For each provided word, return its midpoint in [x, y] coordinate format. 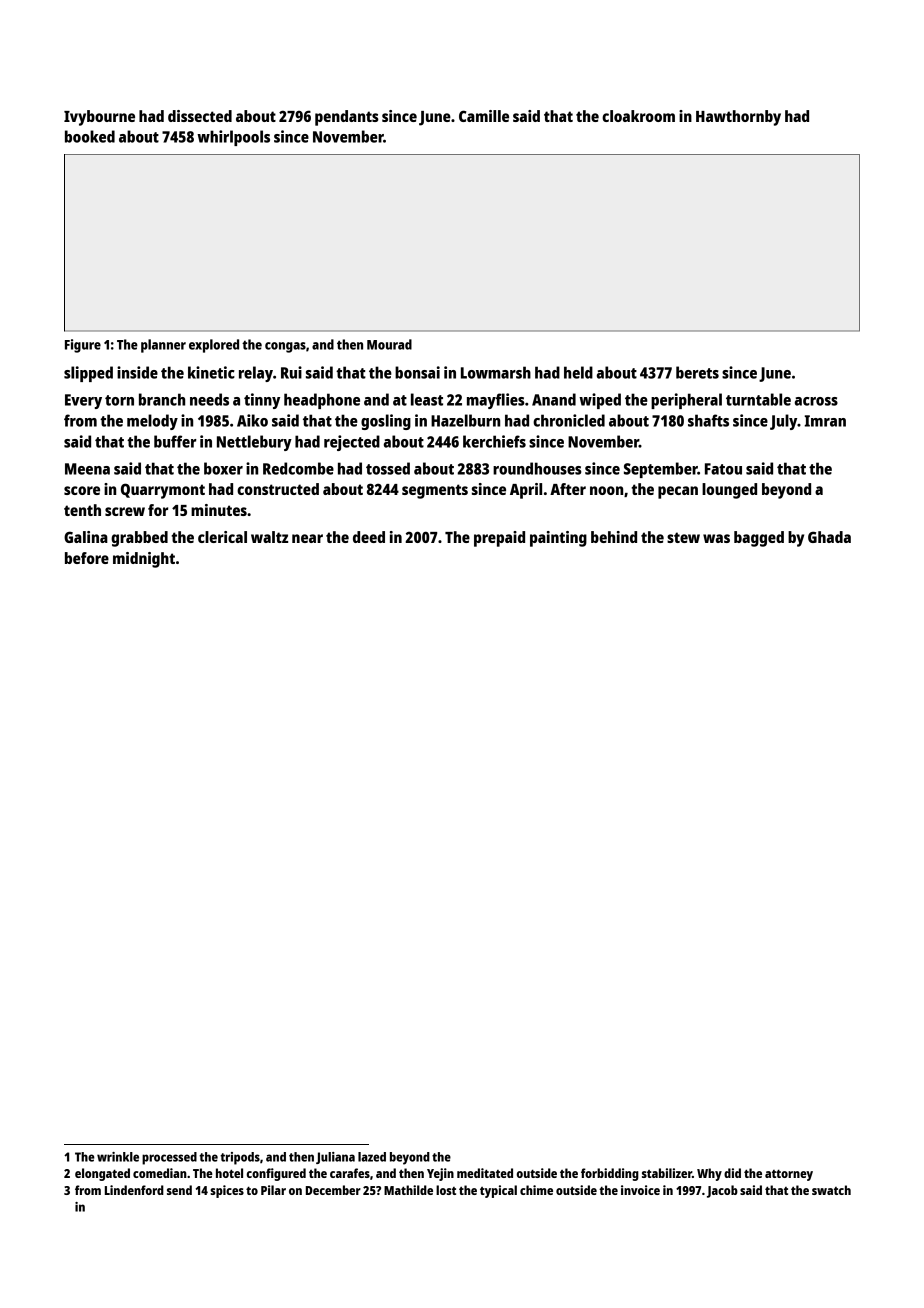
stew [683, 537]
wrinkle [118, 1157]
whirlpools [233, 138]
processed [169, 1158]
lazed [372, 1157]
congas [285, 347]
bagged [759, 539]
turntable [758, 399]
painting [558, 539]
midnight [144, 560]
